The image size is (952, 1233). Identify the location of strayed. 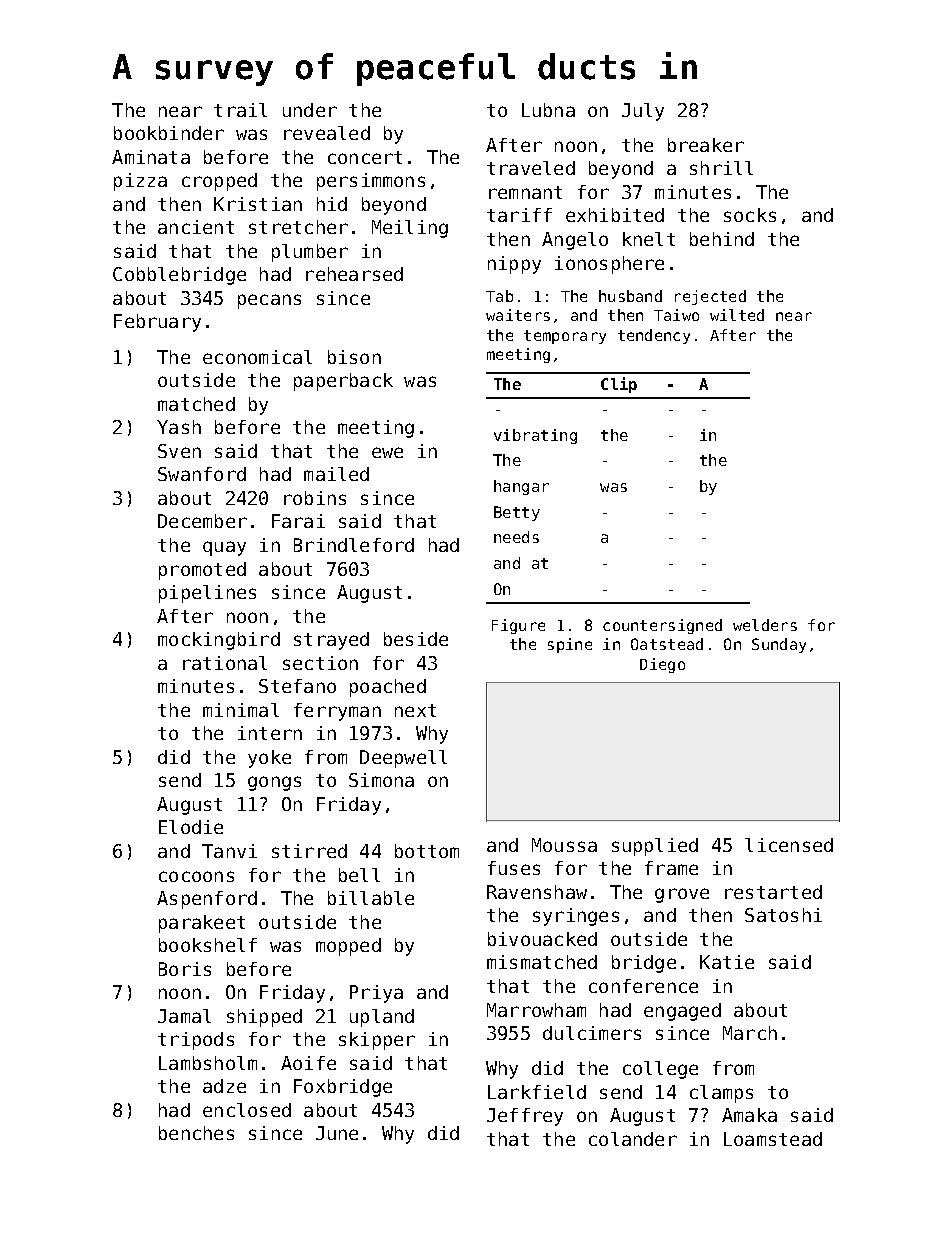
(331, 641).
